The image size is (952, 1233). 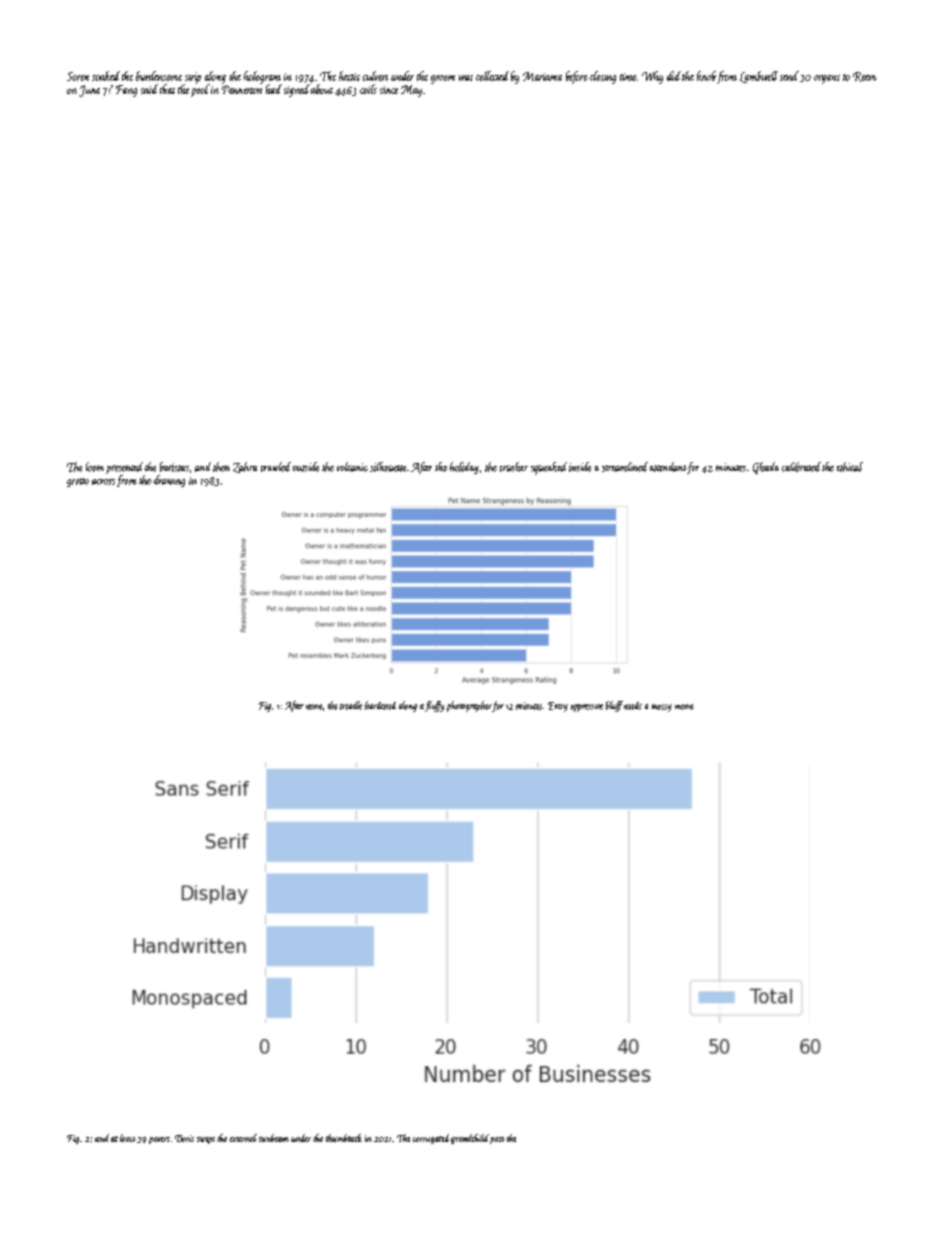 I want to click on baristas, so click(x=174, y=467).
